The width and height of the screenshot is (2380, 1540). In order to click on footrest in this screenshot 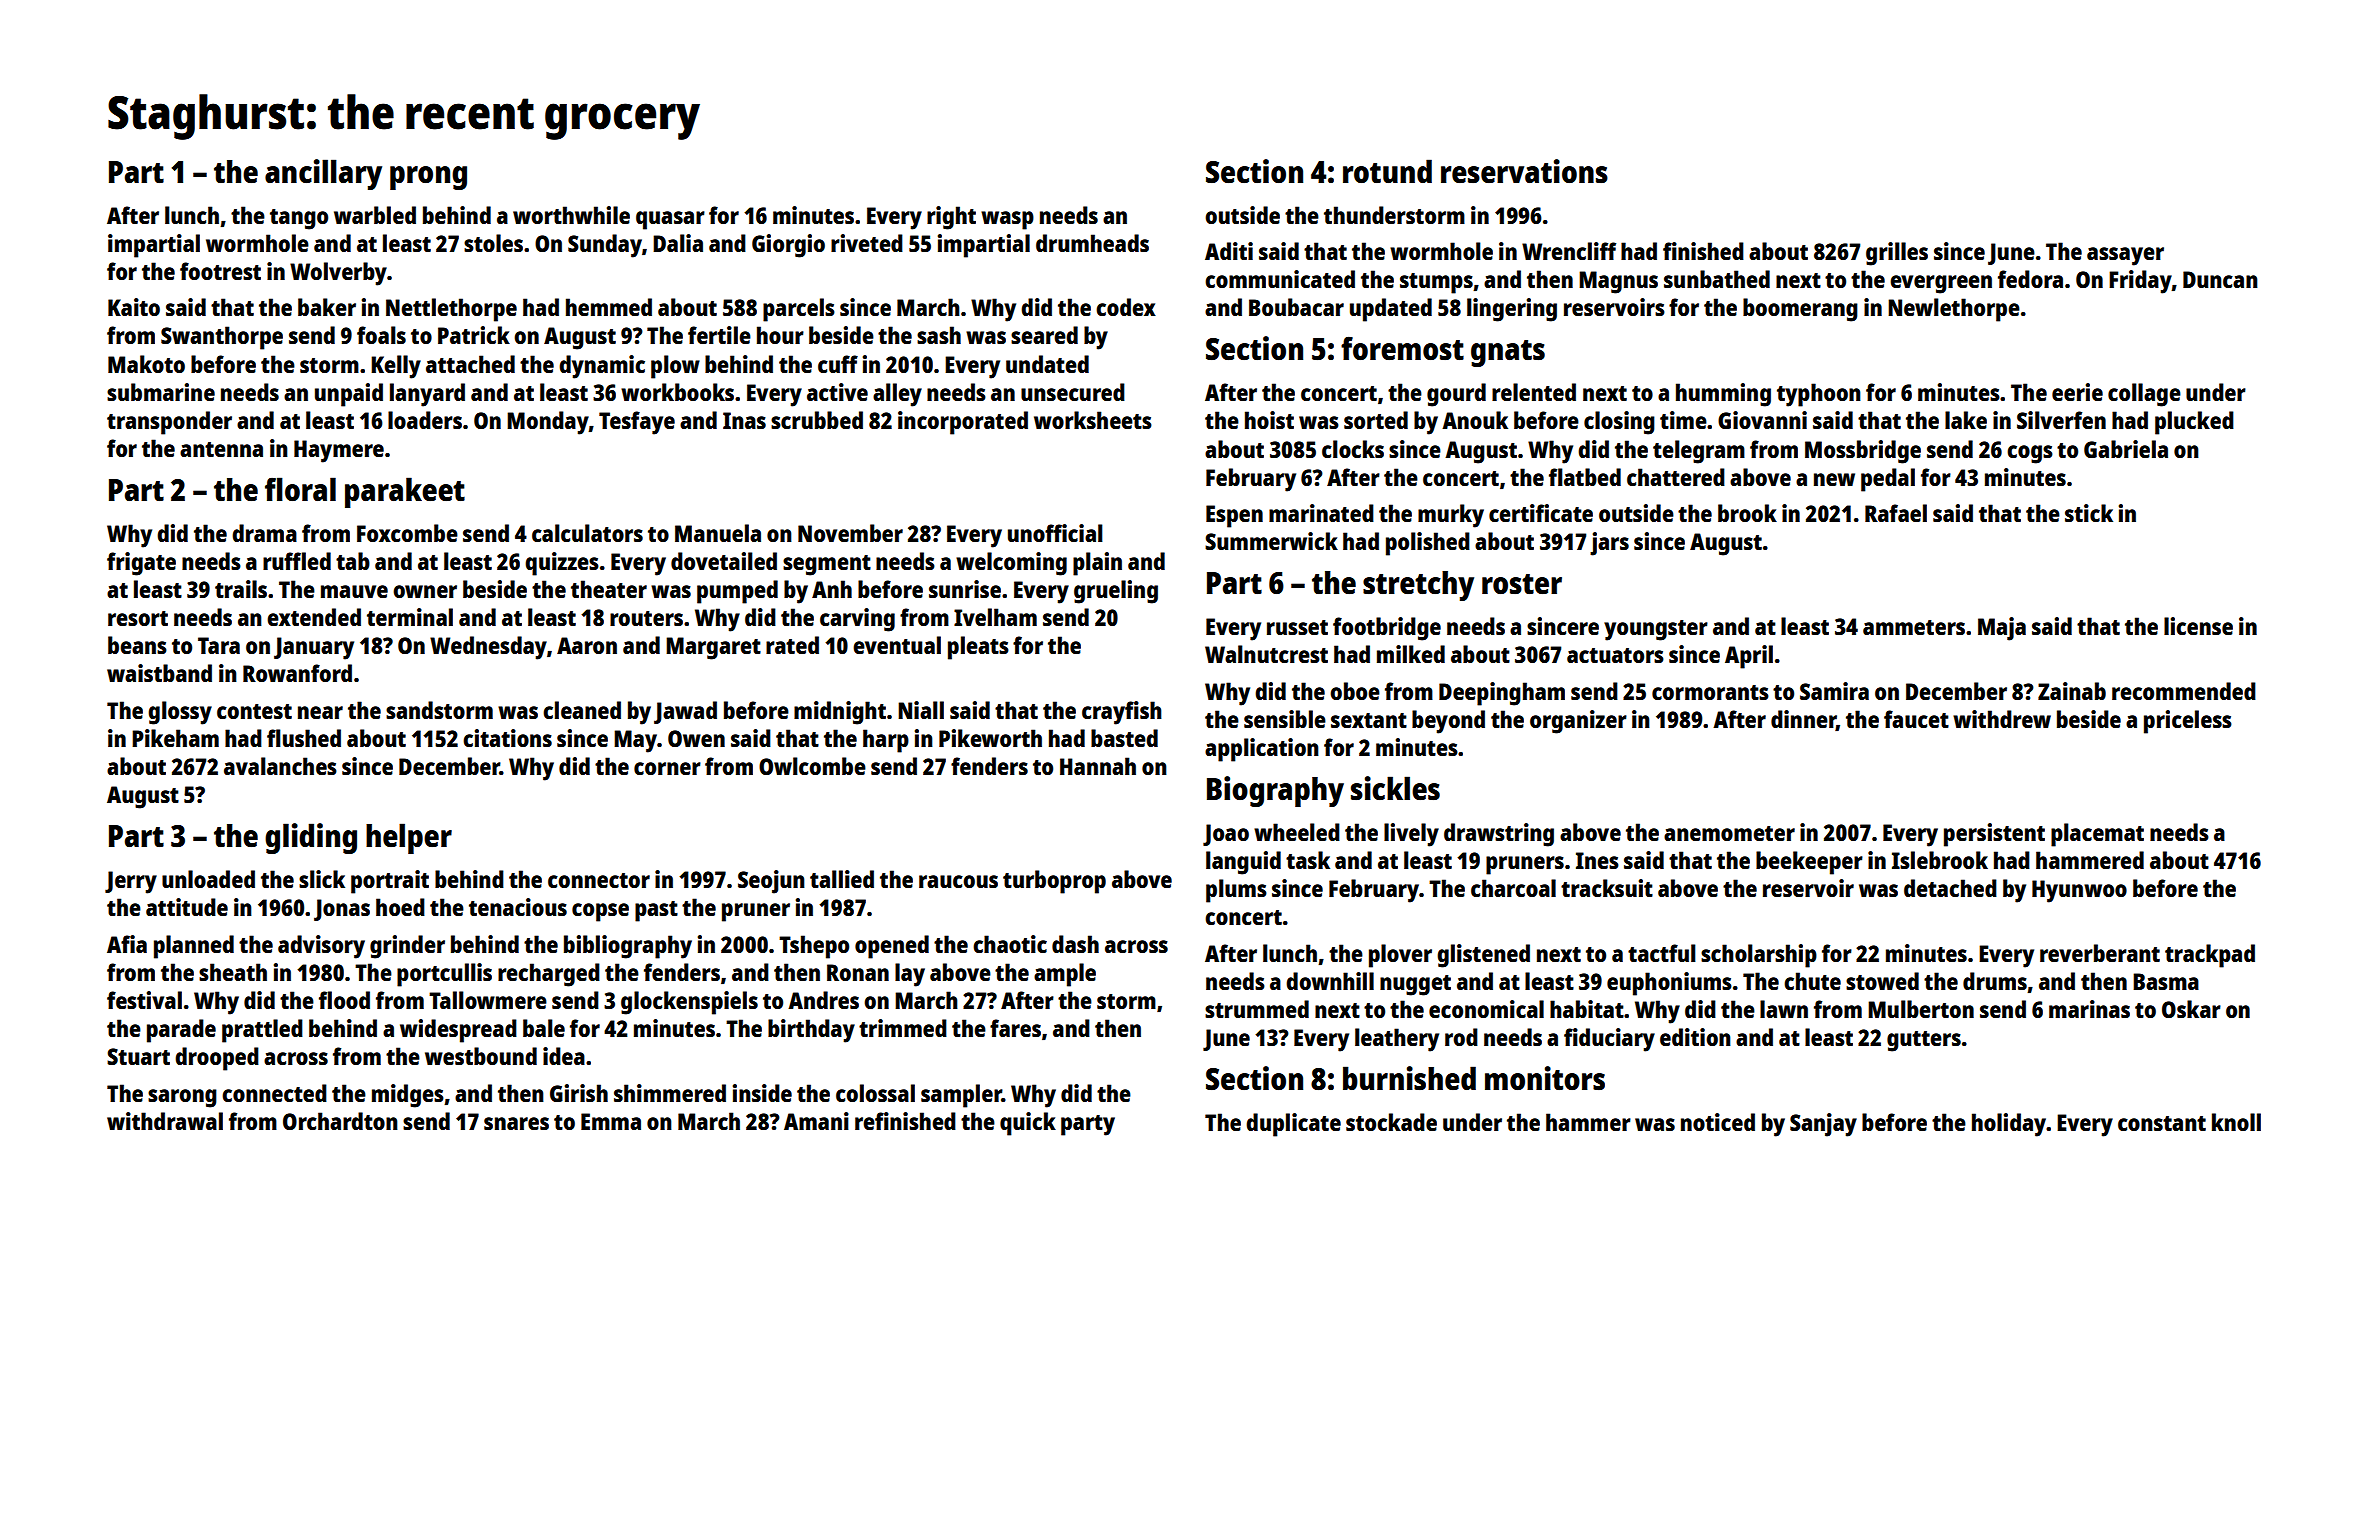, I will do `click(220, 271)`.
